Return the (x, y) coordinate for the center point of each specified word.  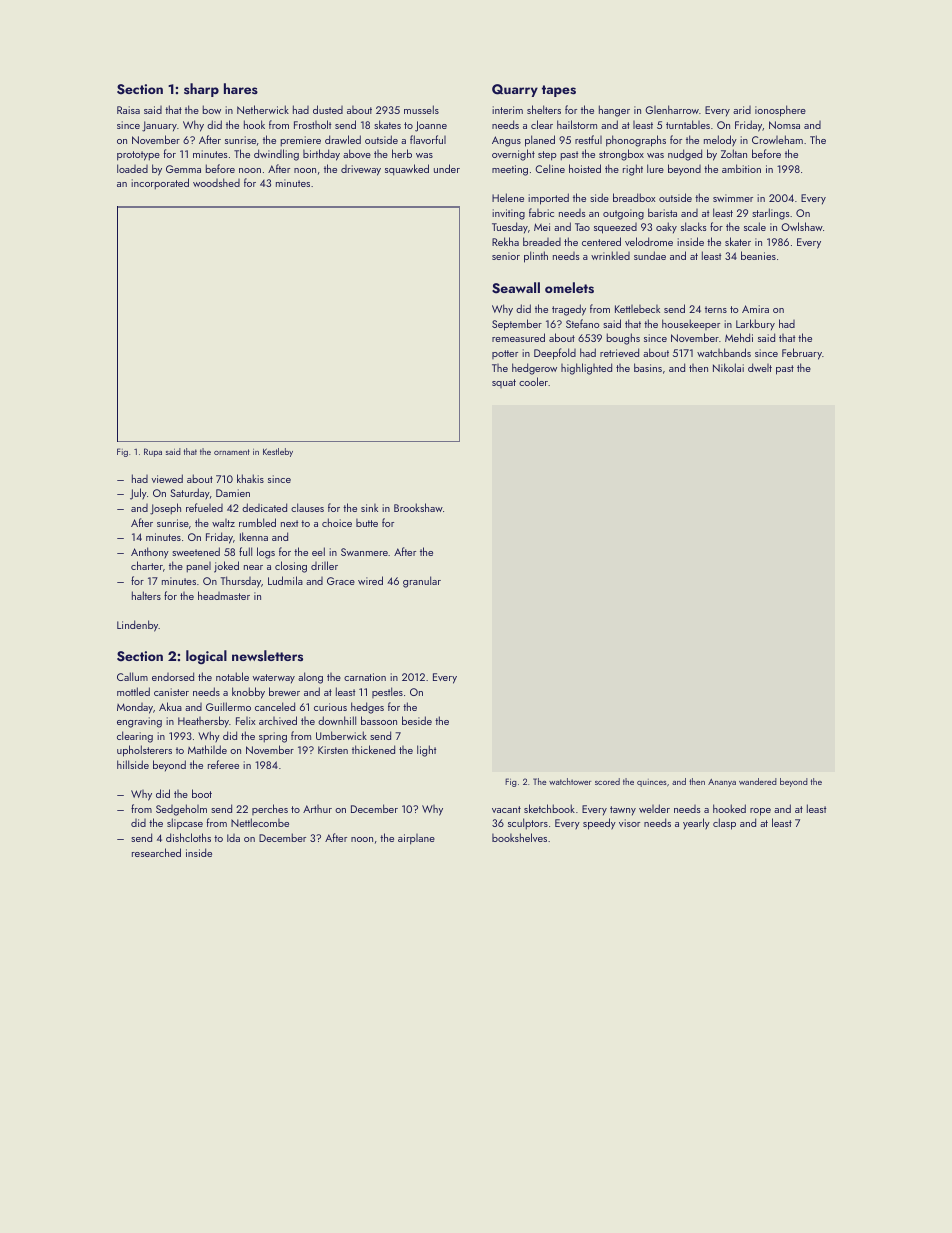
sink (369, 508)
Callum (132, 676)
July (138, 494)
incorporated (160, 184)
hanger (614, 111)
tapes (559, 91)
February (802, 354)
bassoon (379, 720)
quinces (651, 783)
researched (156, 852)
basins (648, 367)
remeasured (518, 337)
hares (241, 88)
